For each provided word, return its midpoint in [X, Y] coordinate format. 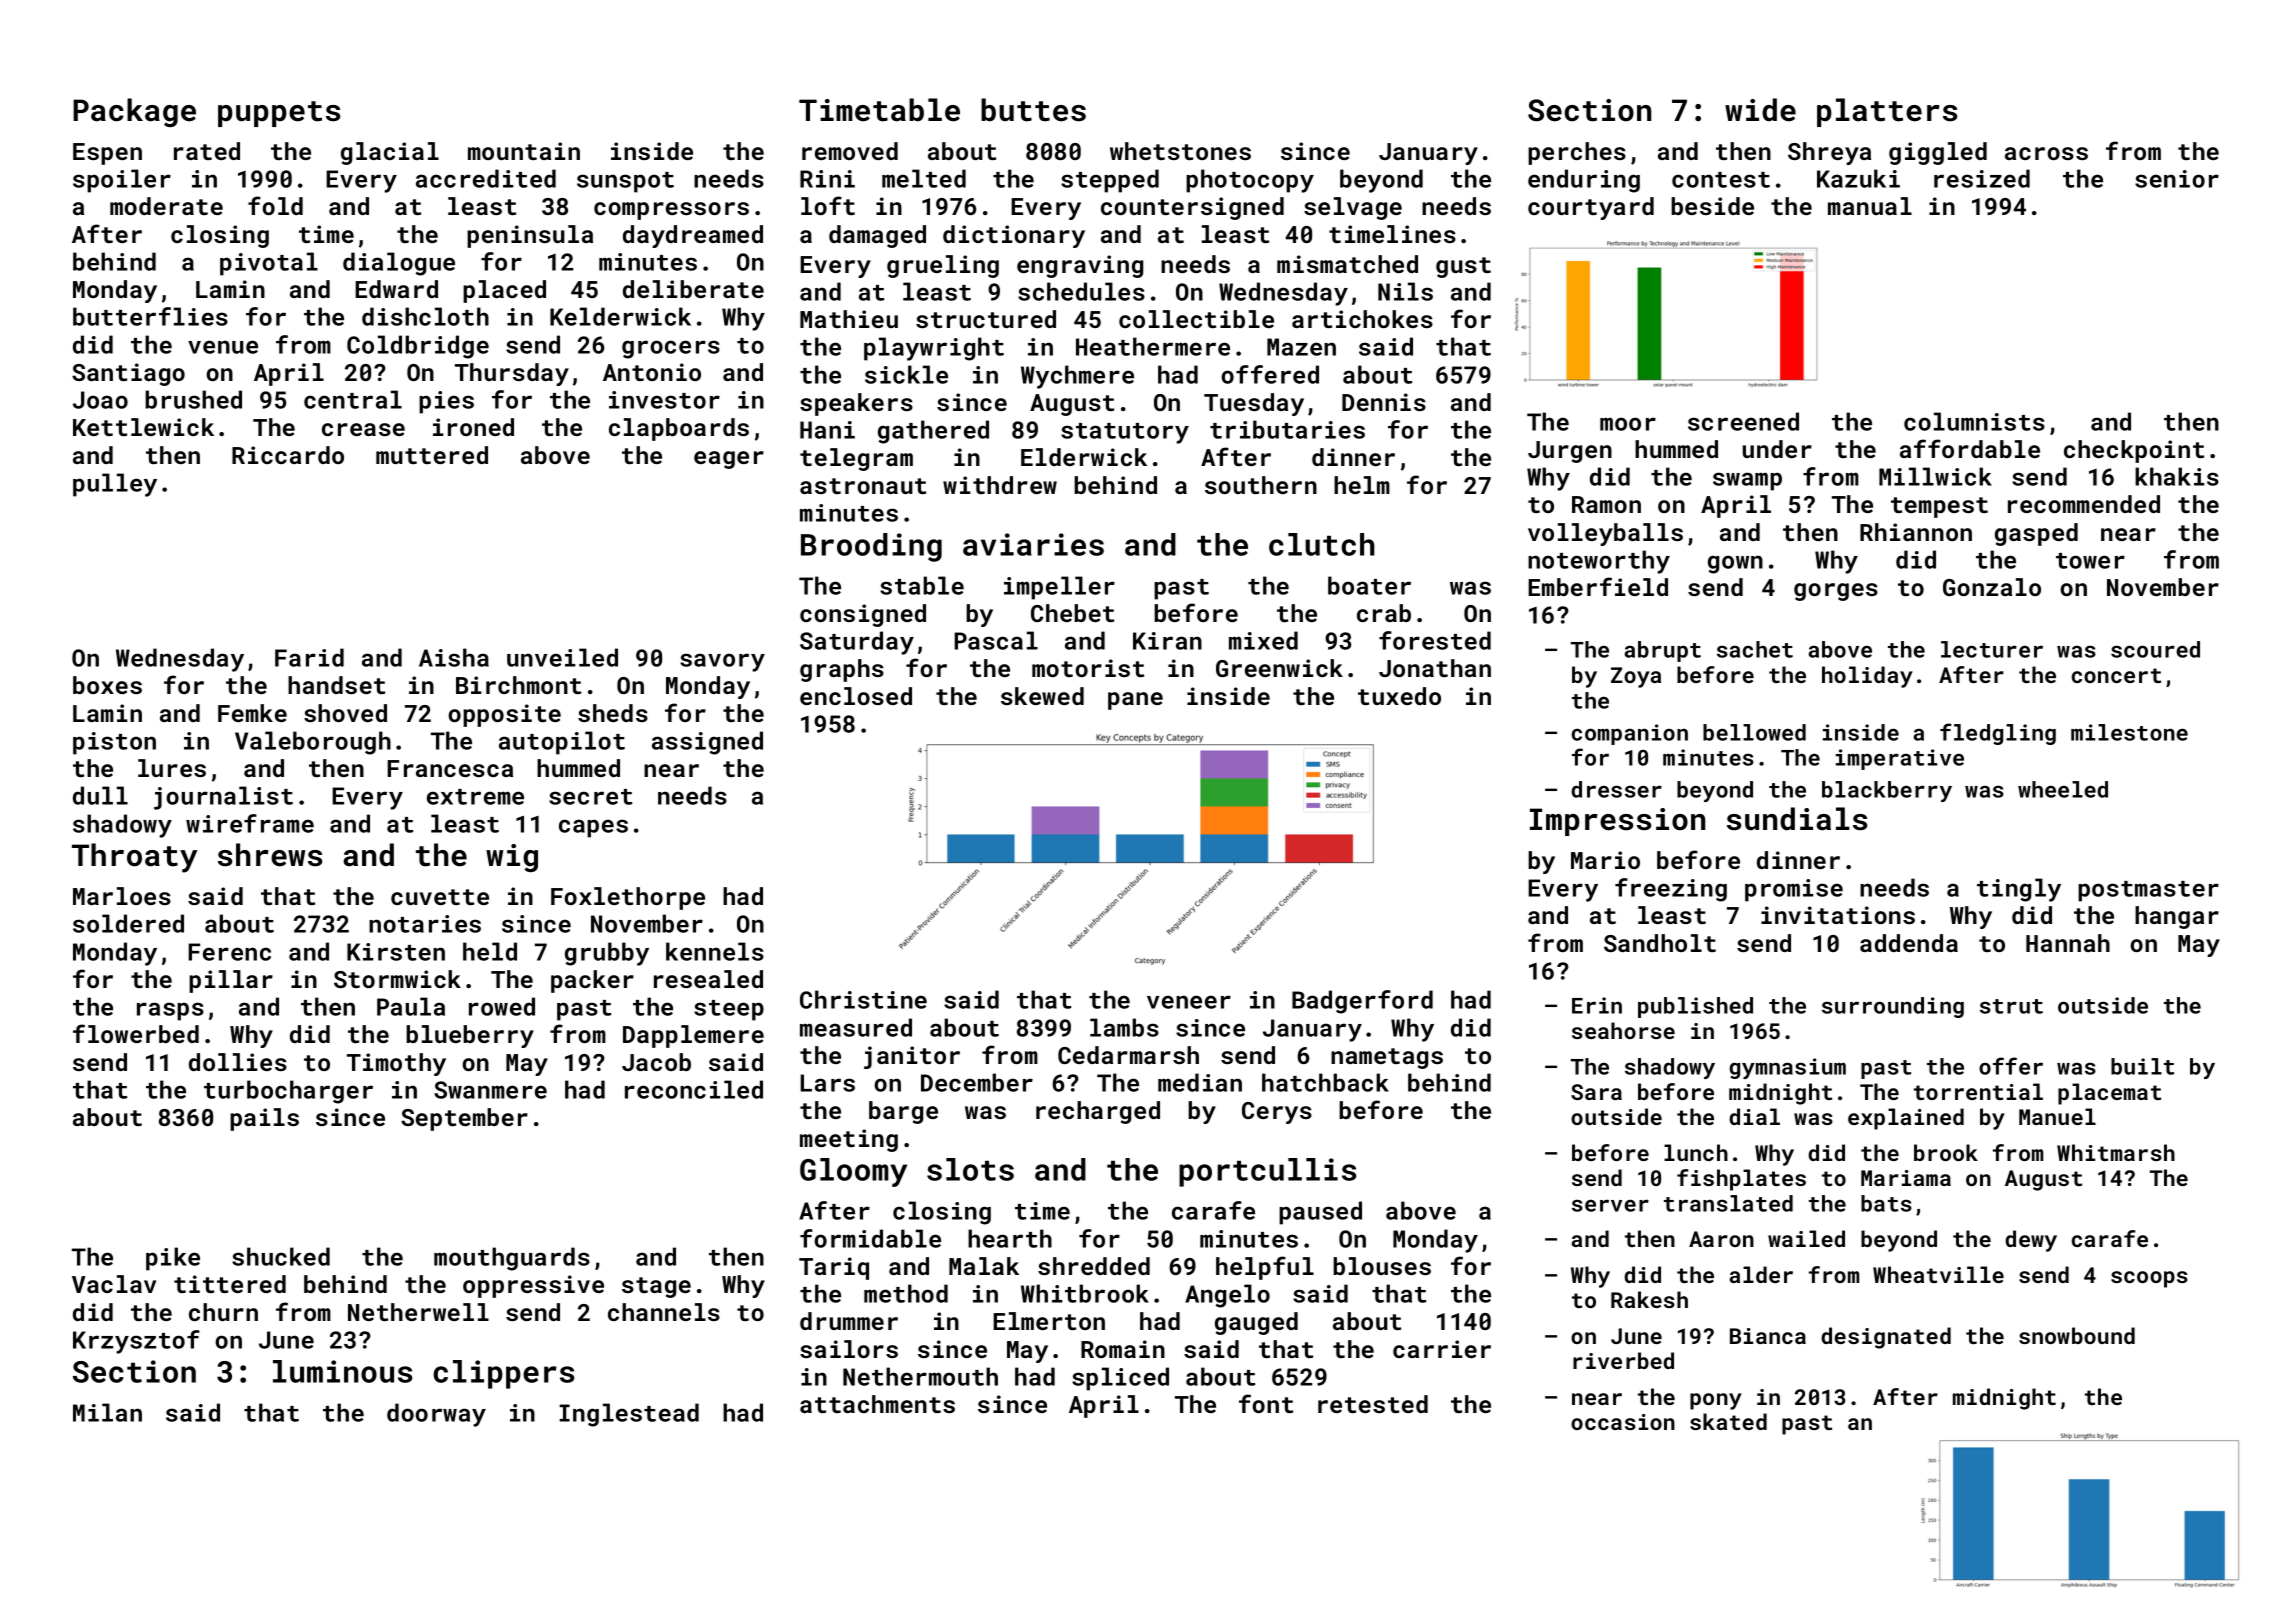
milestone [2129, 732]
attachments [877, 1404]
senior [2177, 179]
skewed [1042, 696]
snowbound [2077, 1335]
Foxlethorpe [628, 898]
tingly [2019, 890]
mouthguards [512, 1259]
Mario [1605, 860]
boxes [107, 685]
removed [850, 151]
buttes [1033, 110]
